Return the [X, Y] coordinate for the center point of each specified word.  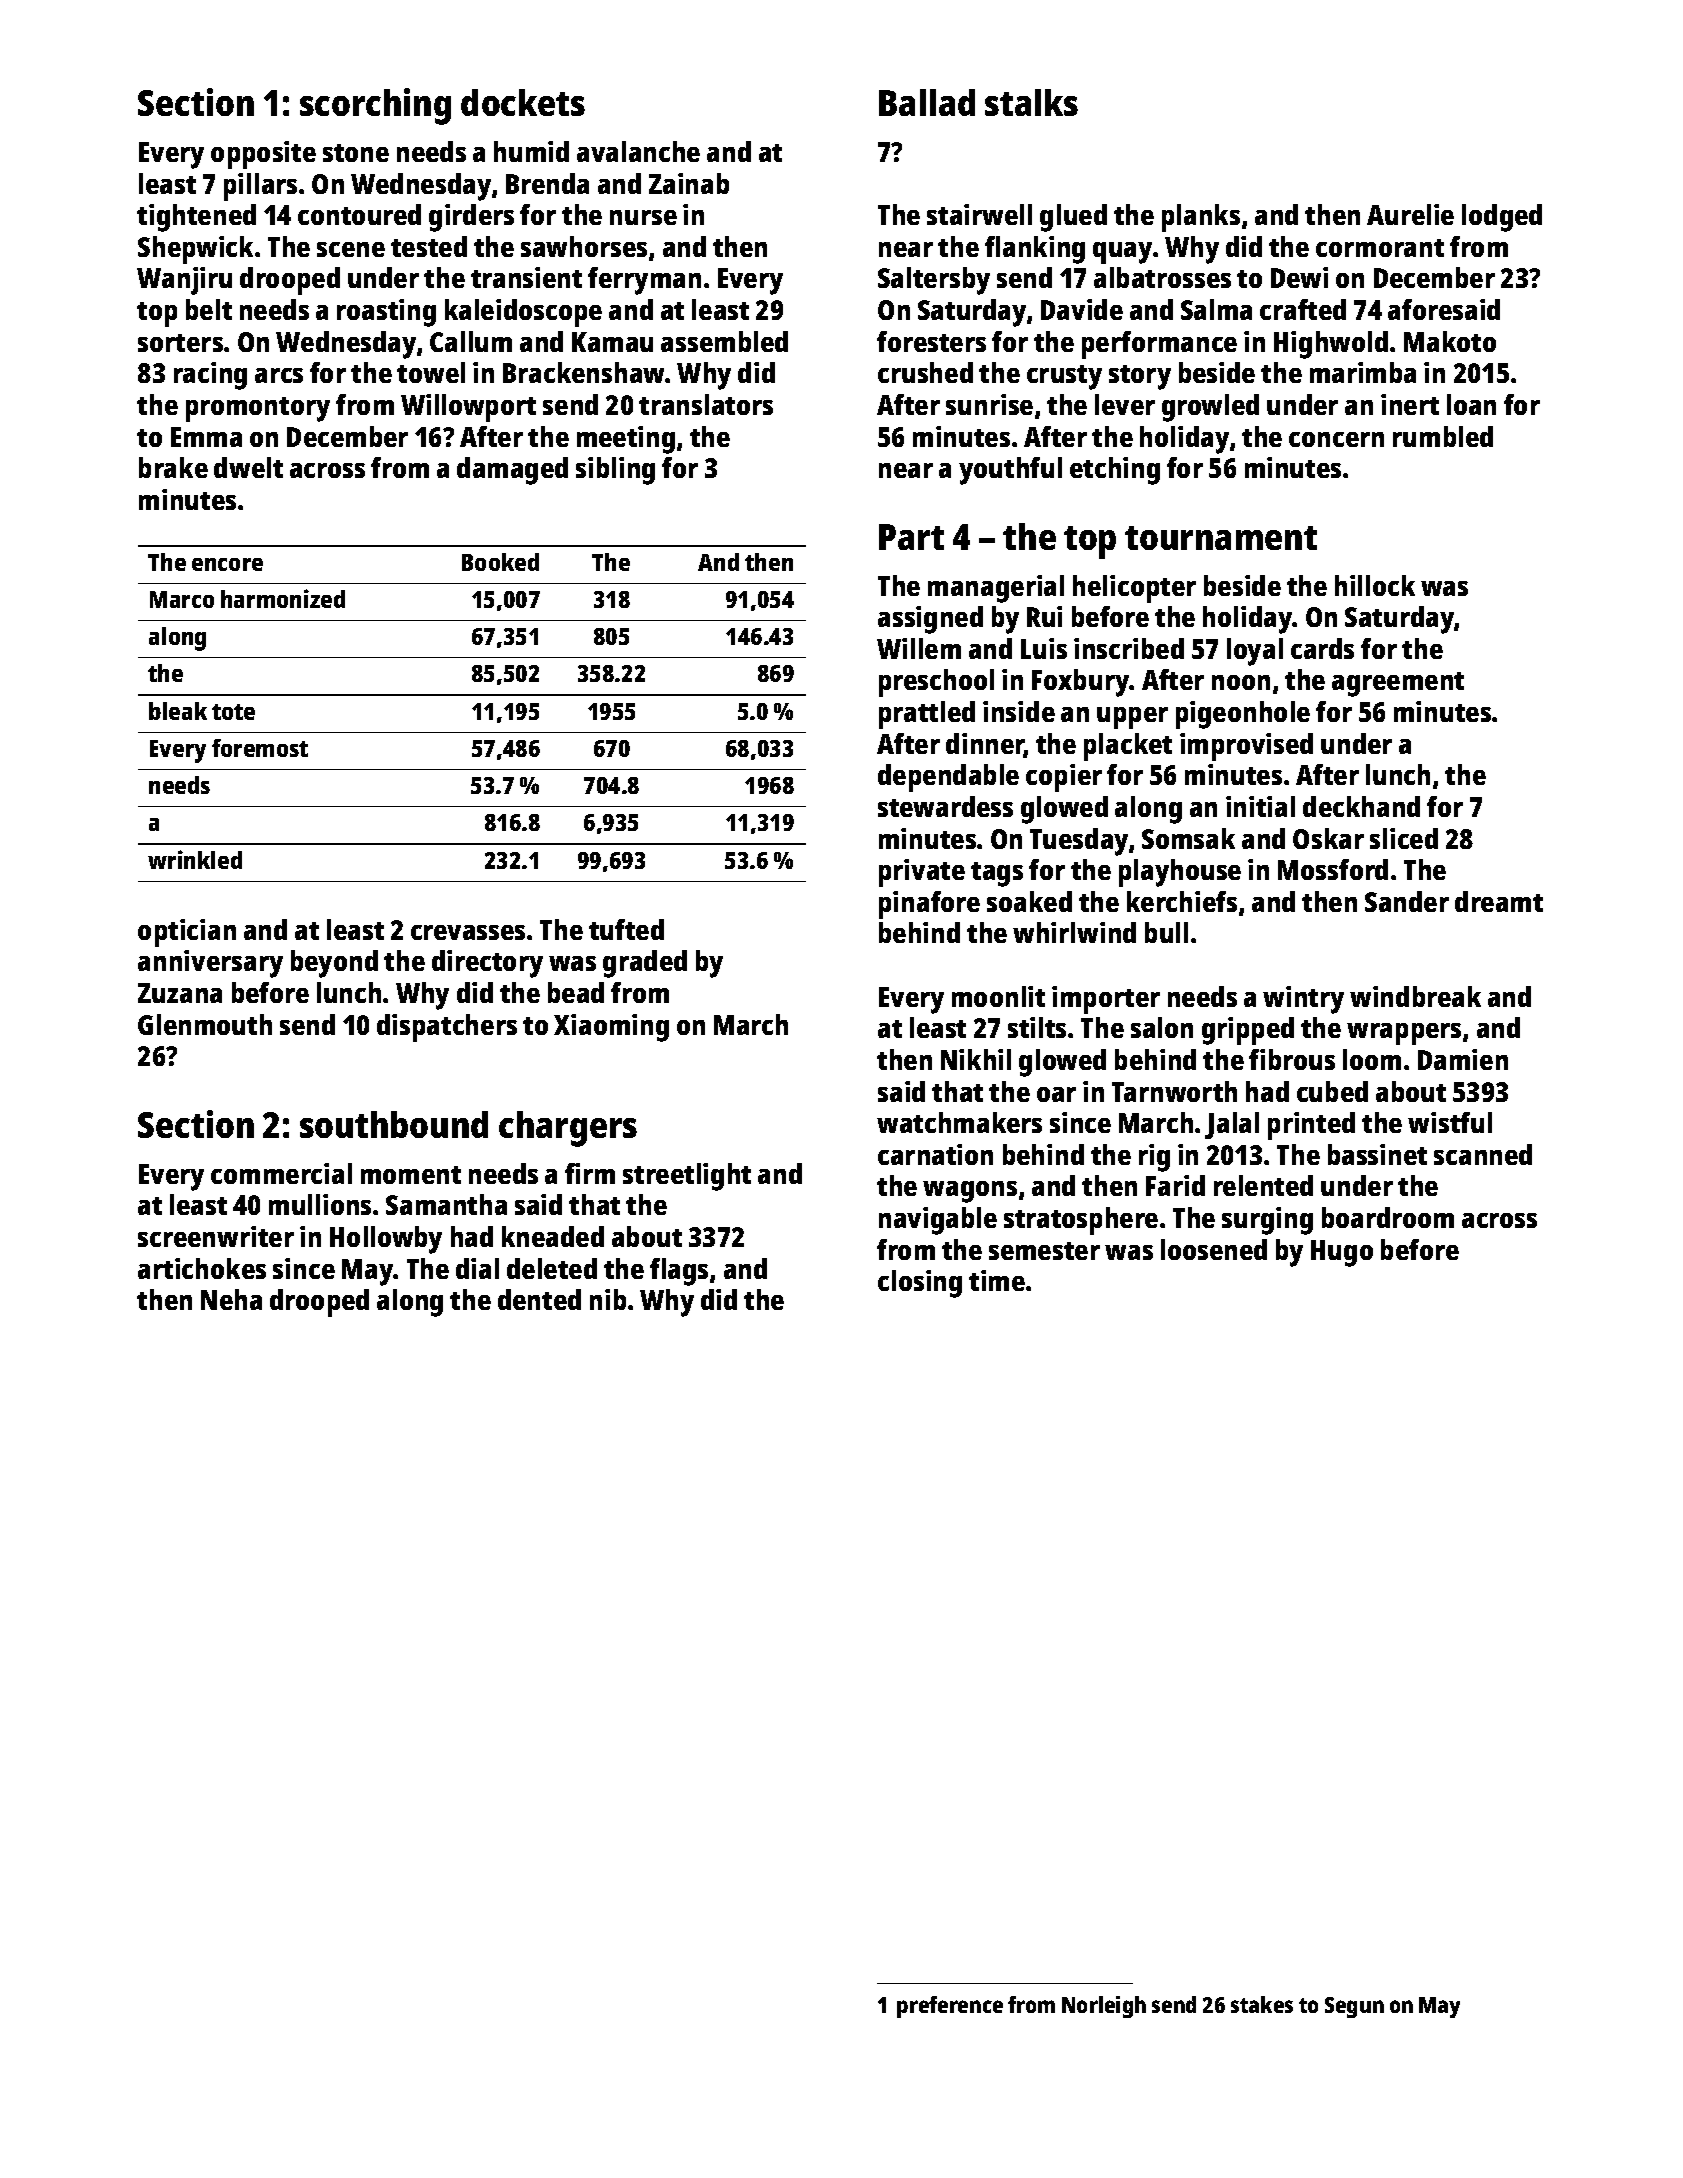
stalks [1031, 102]
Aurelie [1410, 214]
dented [539, 1299]
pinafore [929, 905]
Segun [1354, 2007]
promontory [258, 409]
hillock [1375, 585]
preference [950, 2007]
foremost [260, 748]
